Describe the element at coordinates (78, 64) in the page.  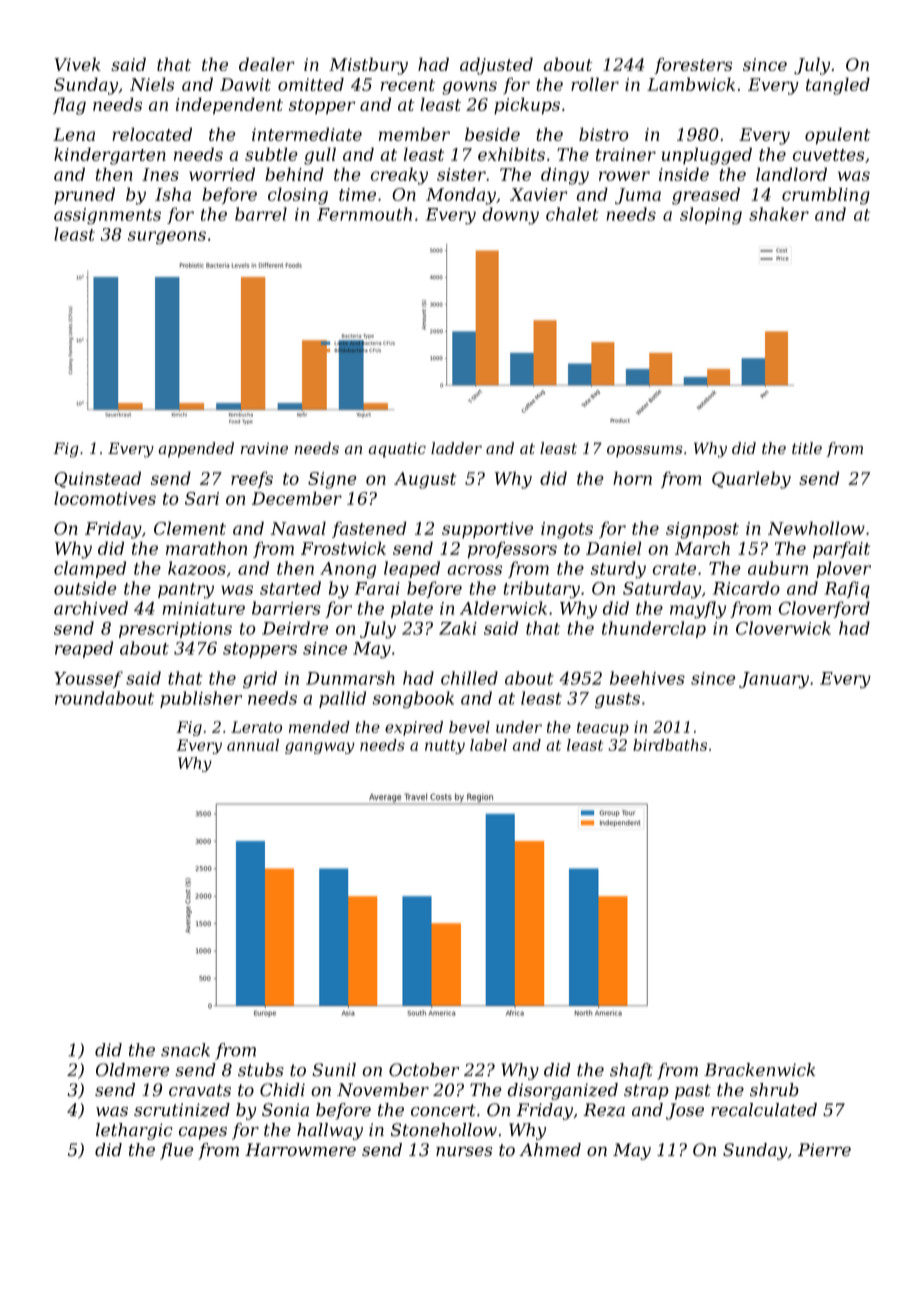
I see `Vivek` at that location.
